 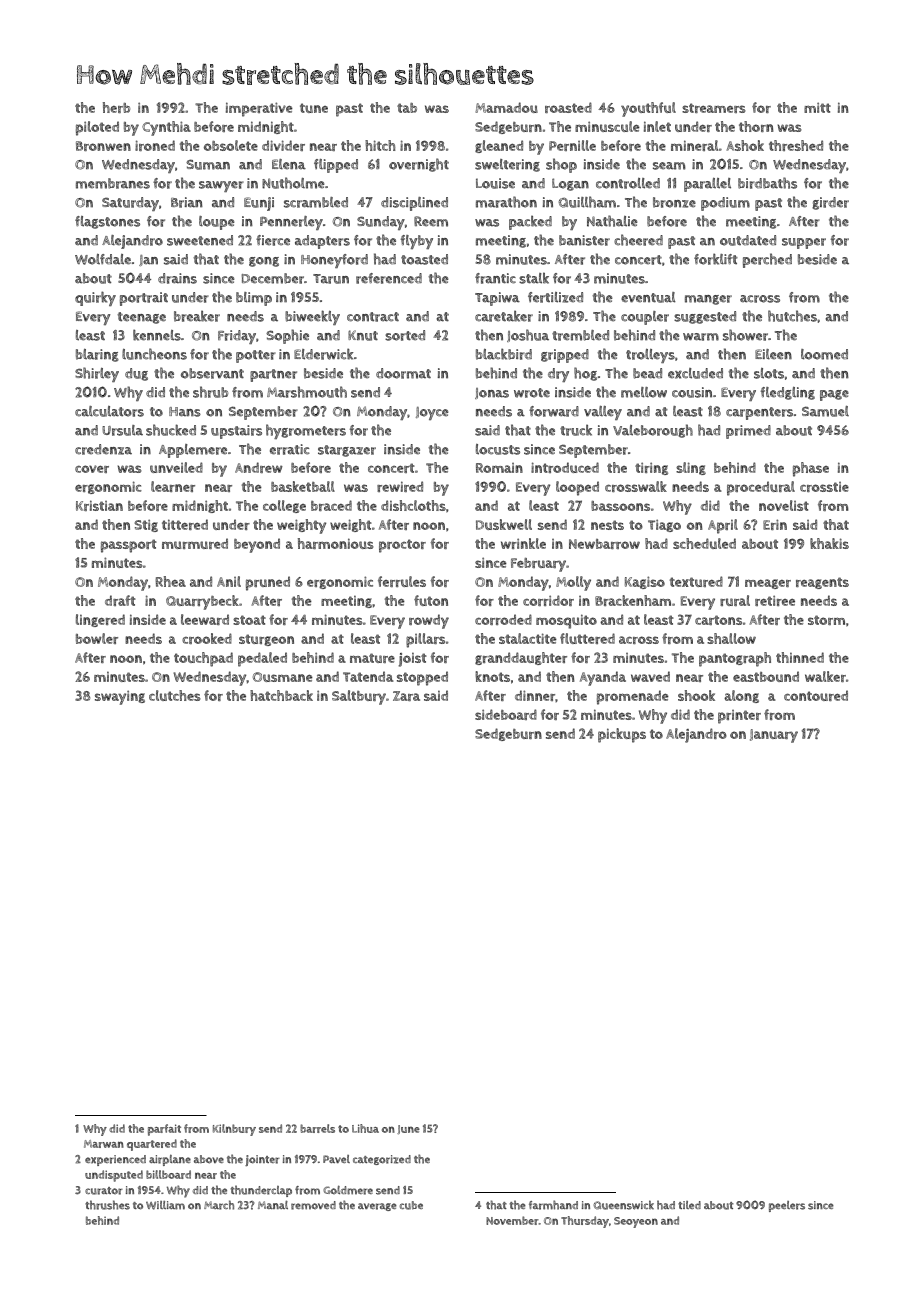 What do you see at coordinates (636, 1222) in the image?
I see `Seoyeon` at bounding box center [636, 1222].
